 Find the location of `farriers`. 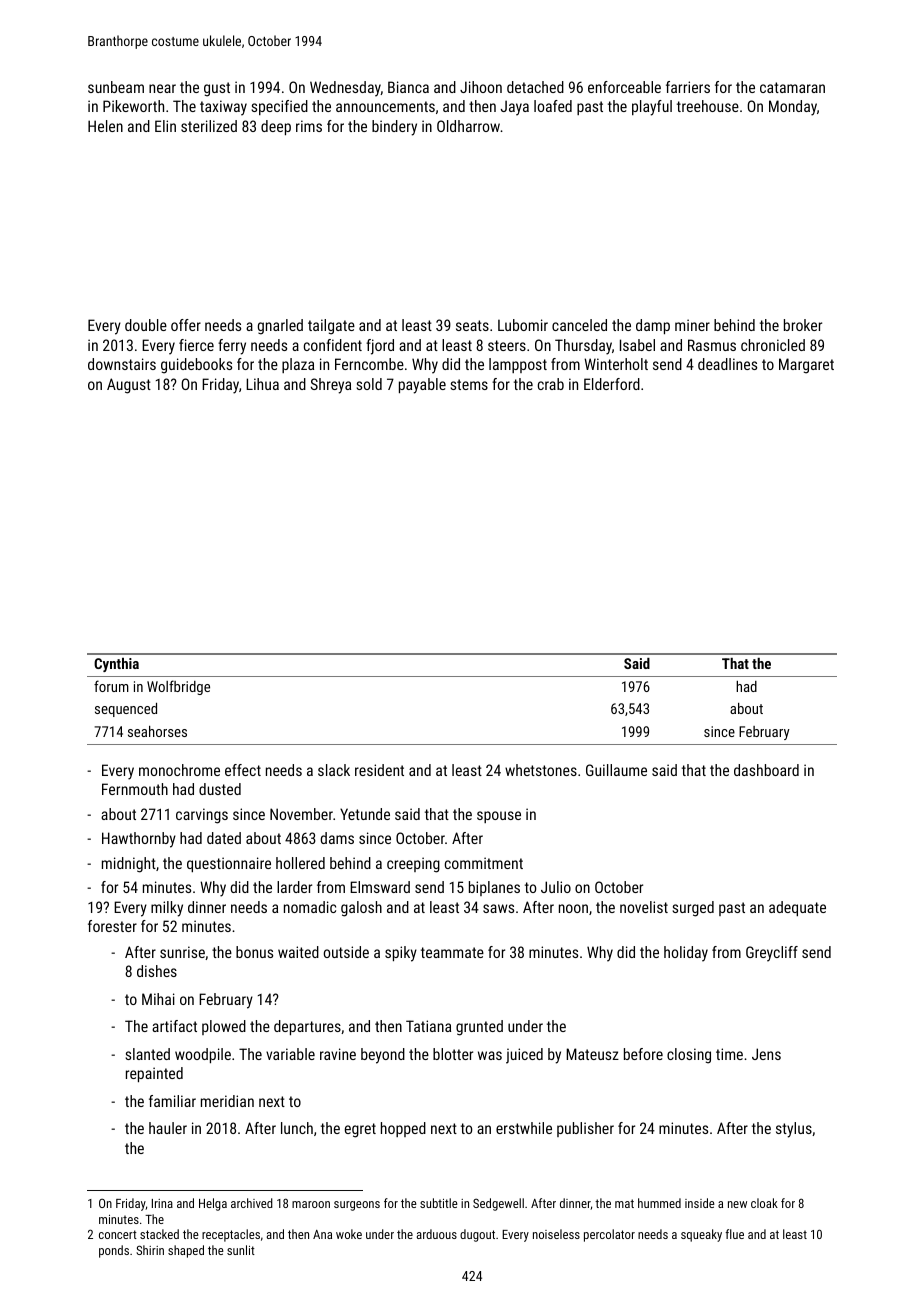

farriers is located at coordinates (688, 87).
